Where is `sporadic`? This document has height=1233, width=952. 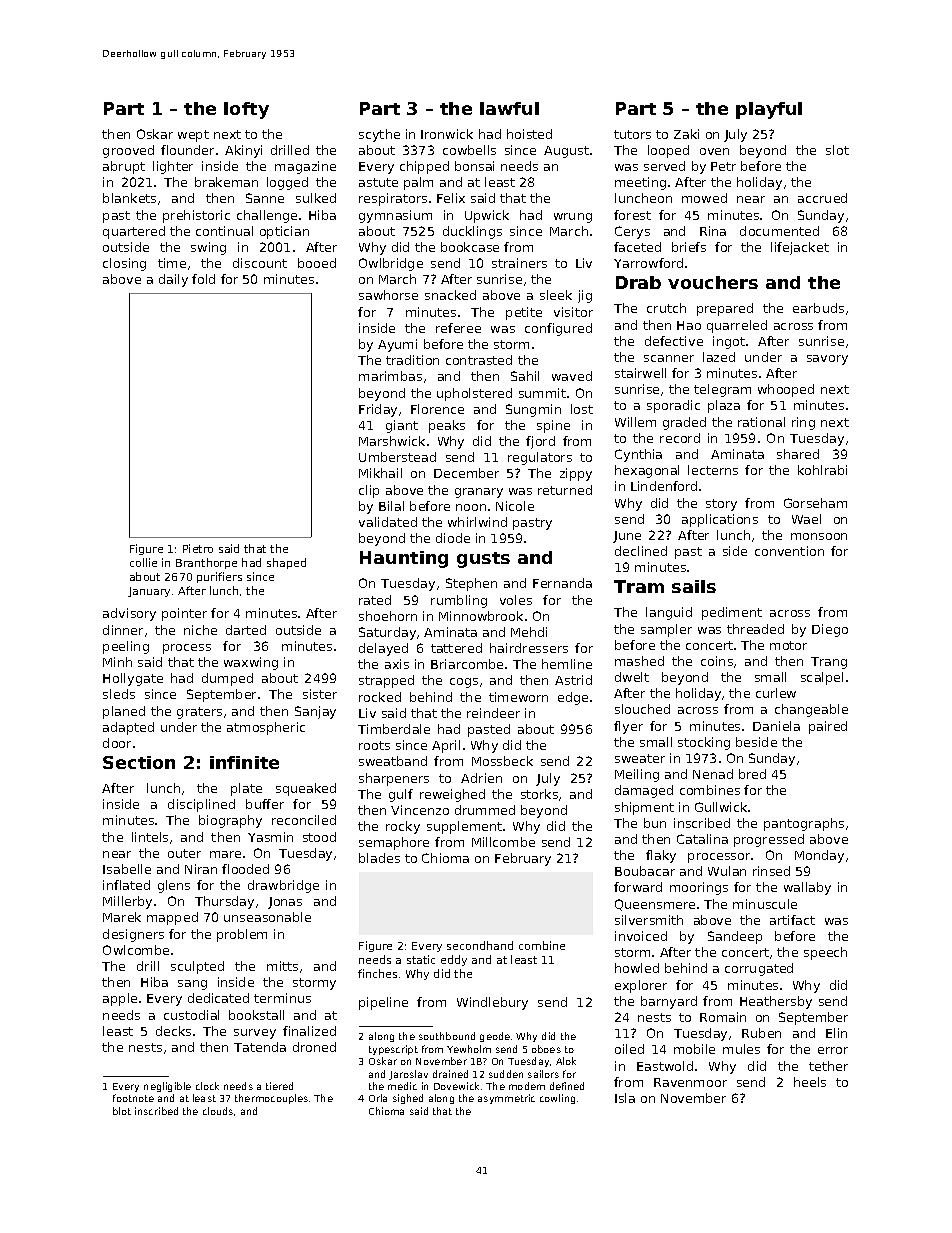
sporadic is located at coordinates (673, 406).
